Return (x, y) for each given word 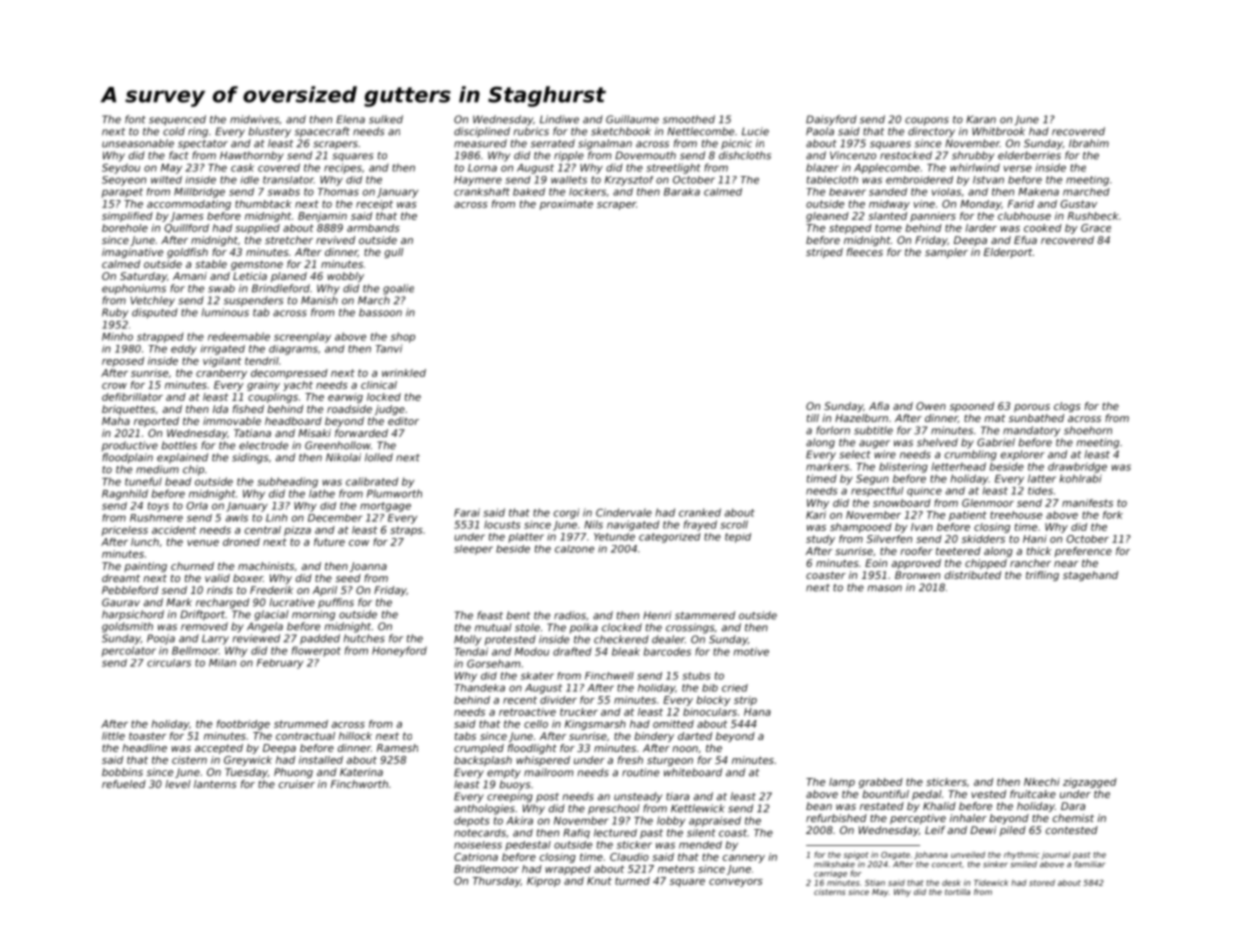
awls (237, 518)
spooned (971, 407)
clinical (379, 385)
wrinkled (404, 373)
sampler (946, 253)
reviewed (256, 638)
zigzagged (1090, 783)
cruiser (297, 784)
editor (403, 421)
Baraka (682, 192)
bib (710, 688)
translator (288, 180)
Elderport (1008, 253)
